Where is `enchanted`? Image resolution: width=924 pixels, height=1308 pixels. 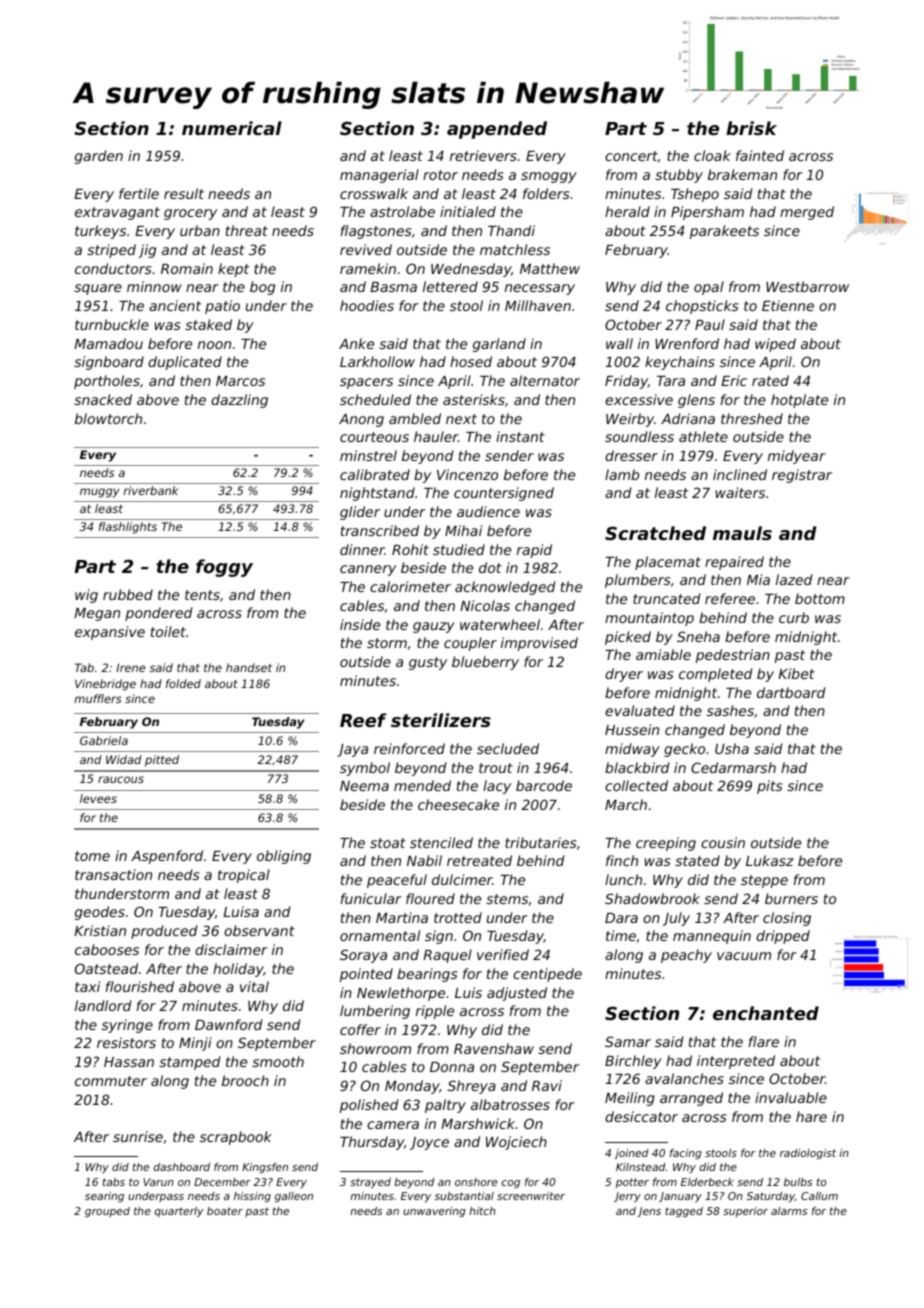 enchanted is located at coordinates (766, 1013).
